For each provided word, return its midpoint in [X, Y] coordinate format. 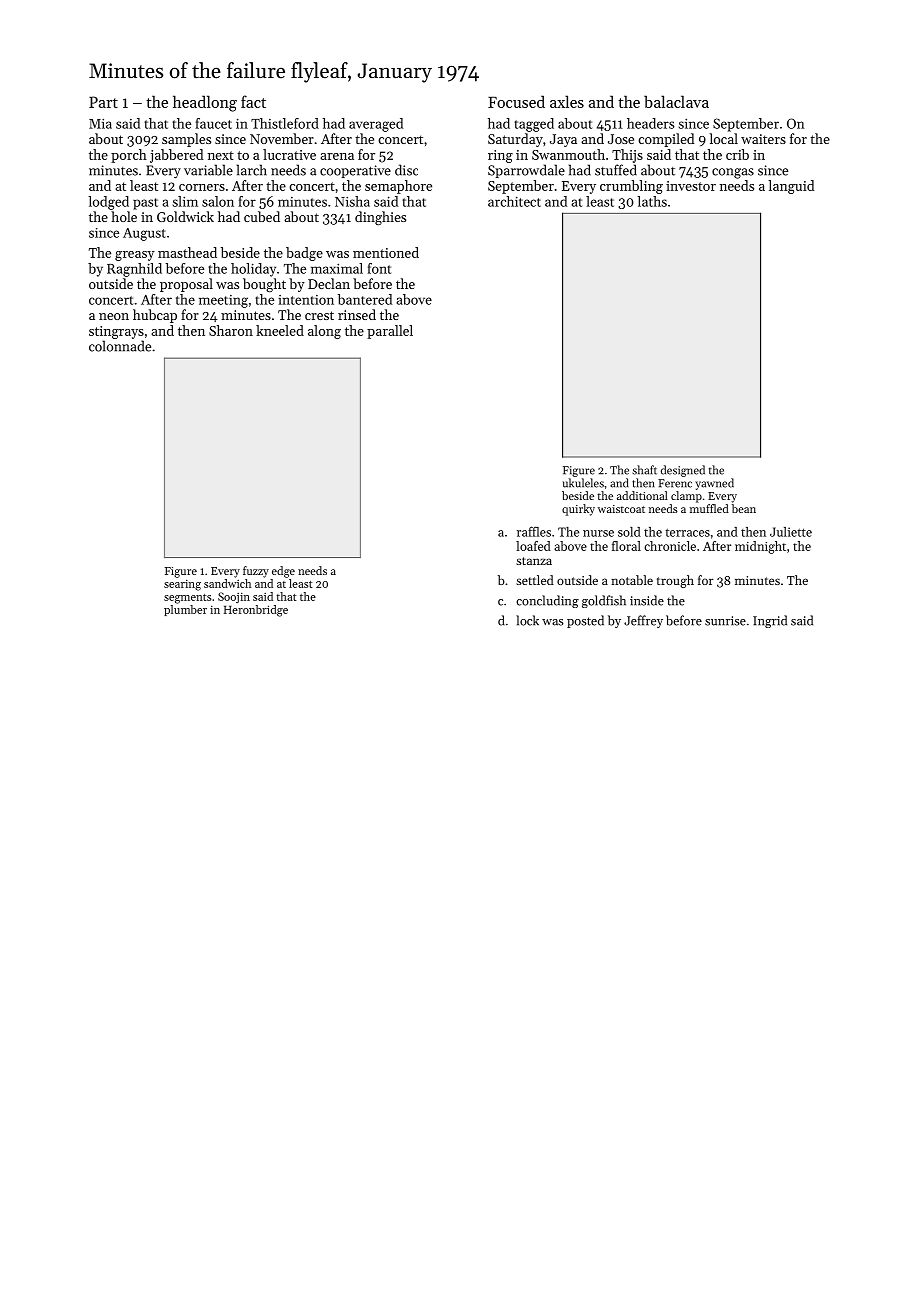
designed [683, 471]
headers [650, 123]
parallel [390, 332]
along [324, 332]
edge [283, 572]
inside [647, 600]
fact [253, 101]
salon [218, 201]
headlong [205, 103]
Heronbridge [256, 611]
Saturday [515, 140]
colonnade [120, 346]
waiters [763, 139]
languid [791, 187]
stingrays [116, 332]
